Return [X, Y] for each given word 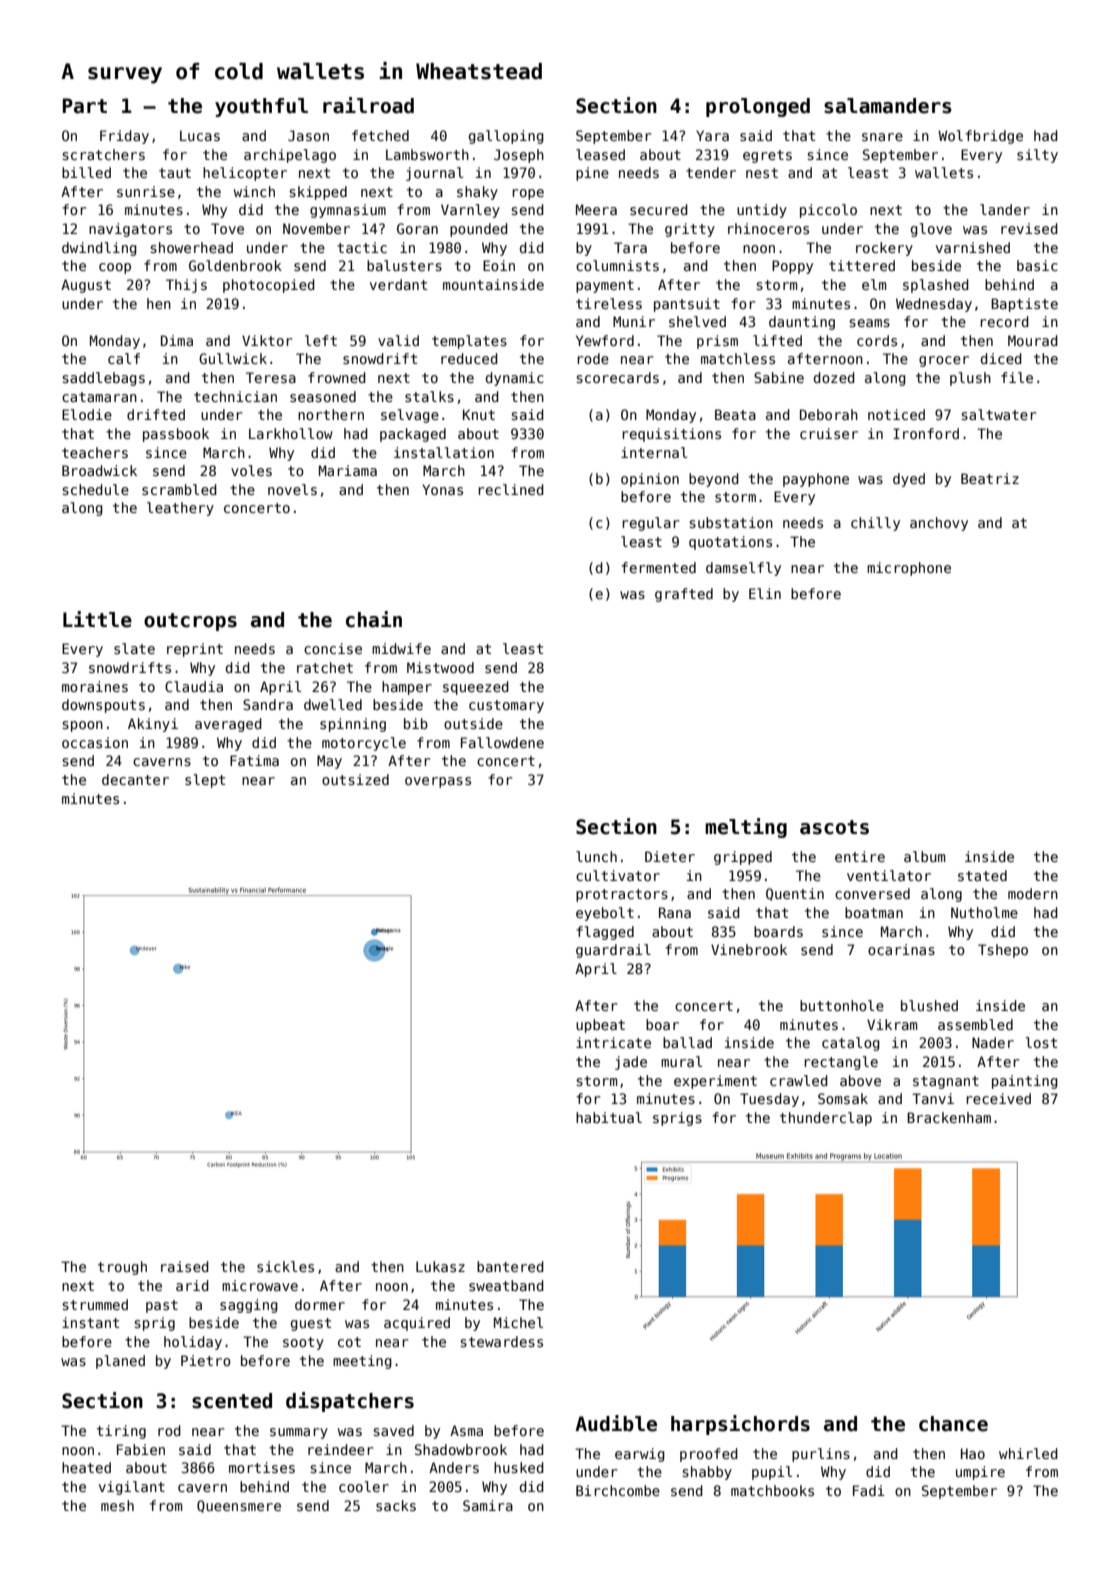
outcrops [190, 622]
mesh [117, 1505]
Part [85, 106]
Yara [712, 135]
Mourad [1033, 340]
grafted [684, 595]
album [924, 856]
